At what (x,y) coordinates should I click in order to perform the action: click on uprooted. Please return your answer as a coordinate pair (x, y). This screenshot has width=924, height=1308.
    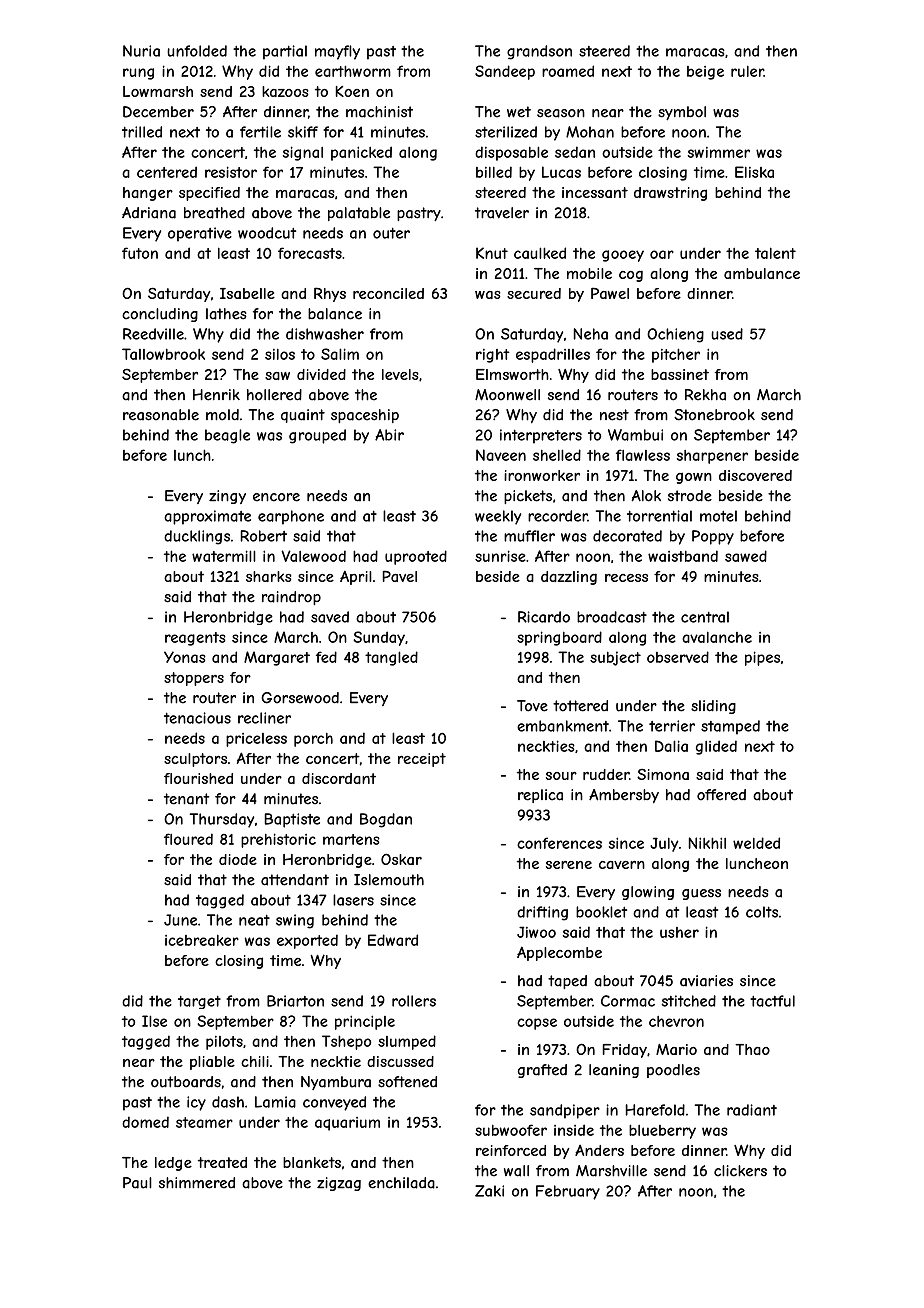
    Looking at the image, I should click on (416, 557).
